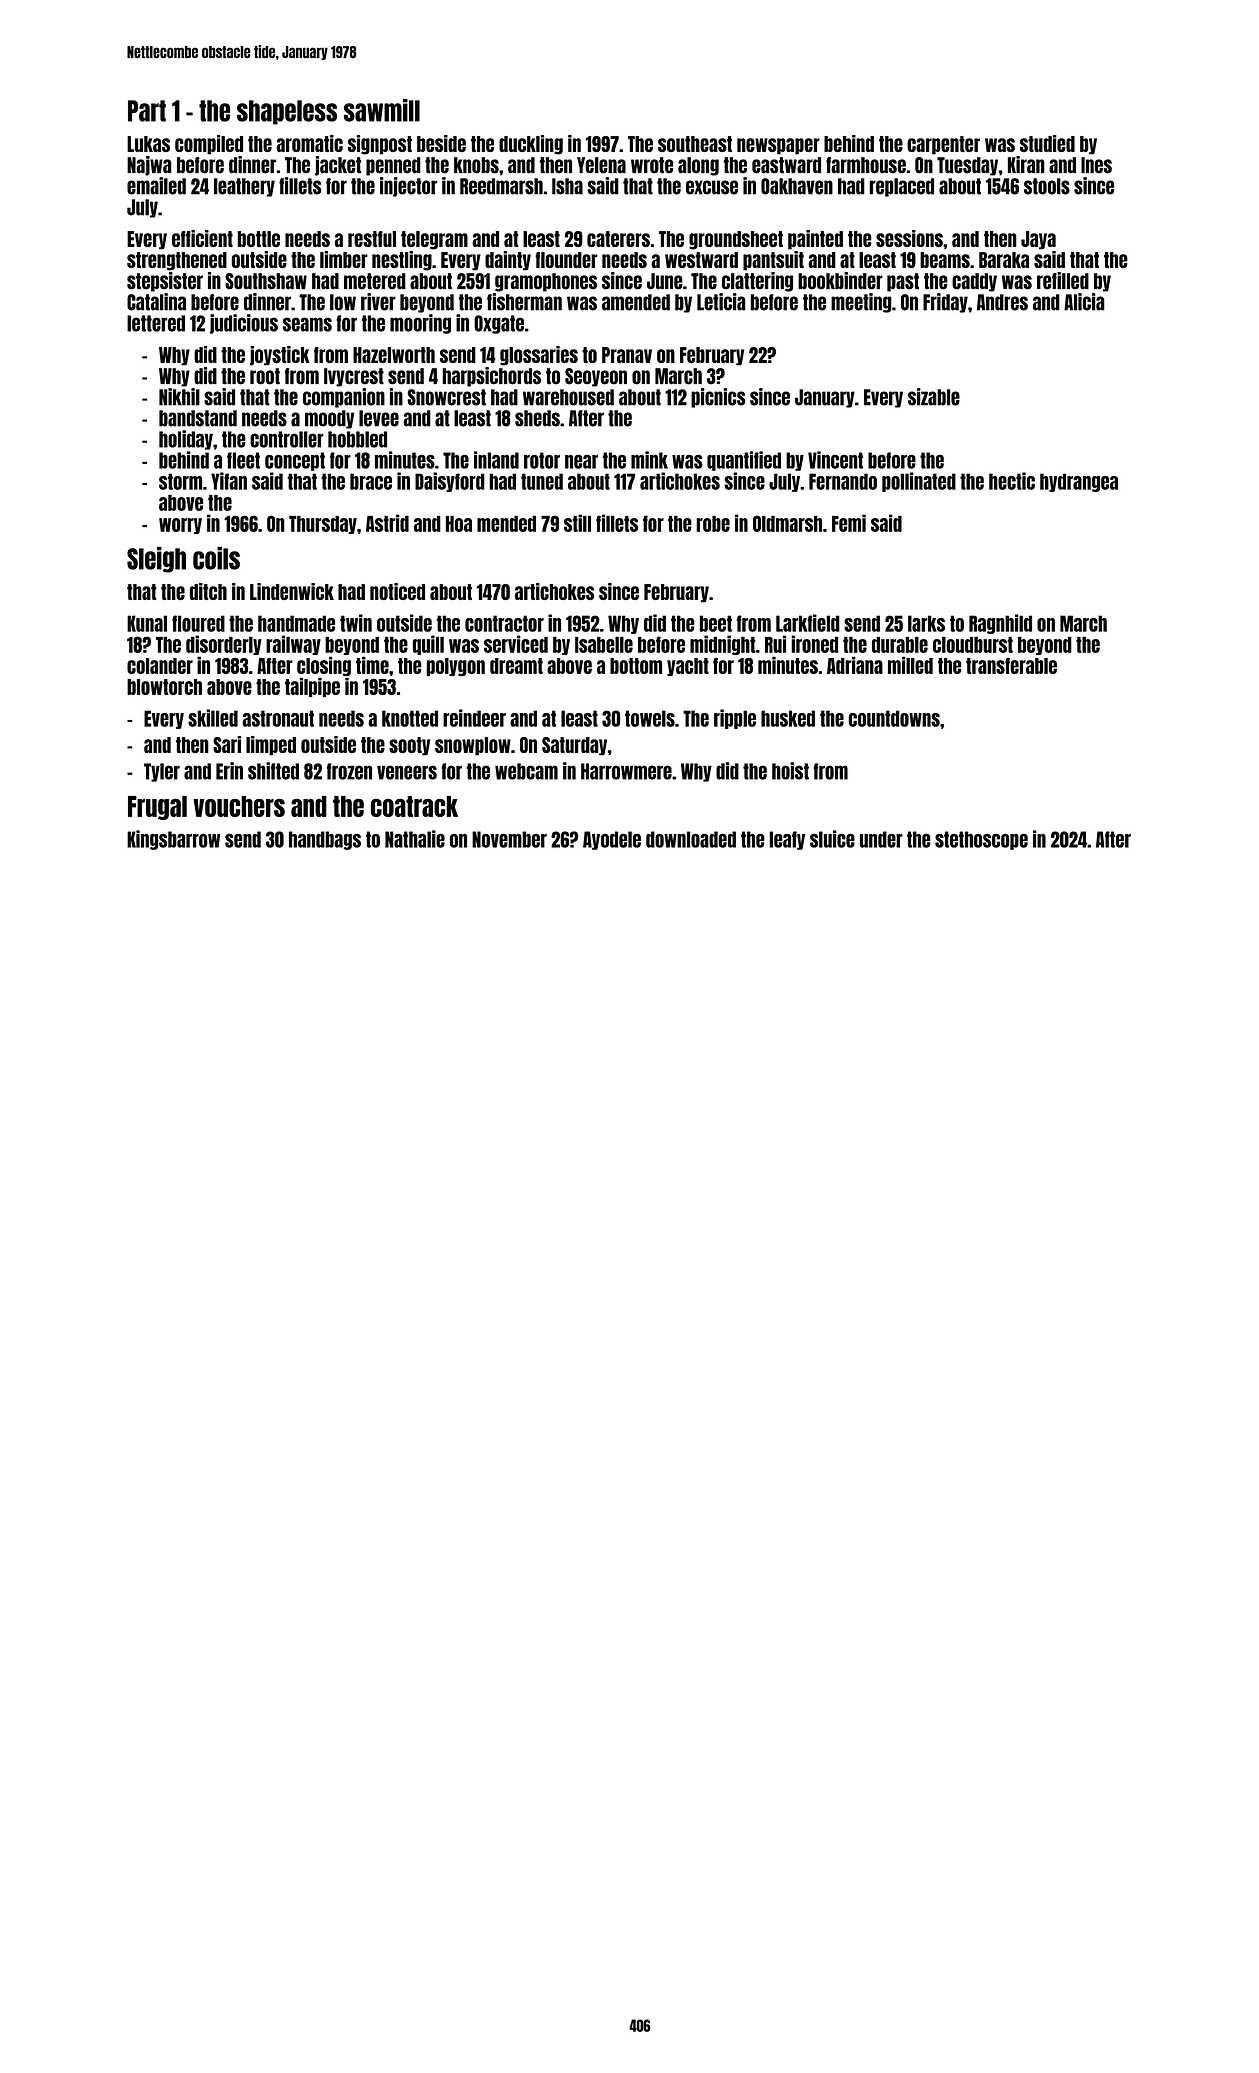 This image has width=1259, height=2073. What do you see at coordinates (531, 145) in the image?
I see `duckling` at bounding box center [531, 145].
